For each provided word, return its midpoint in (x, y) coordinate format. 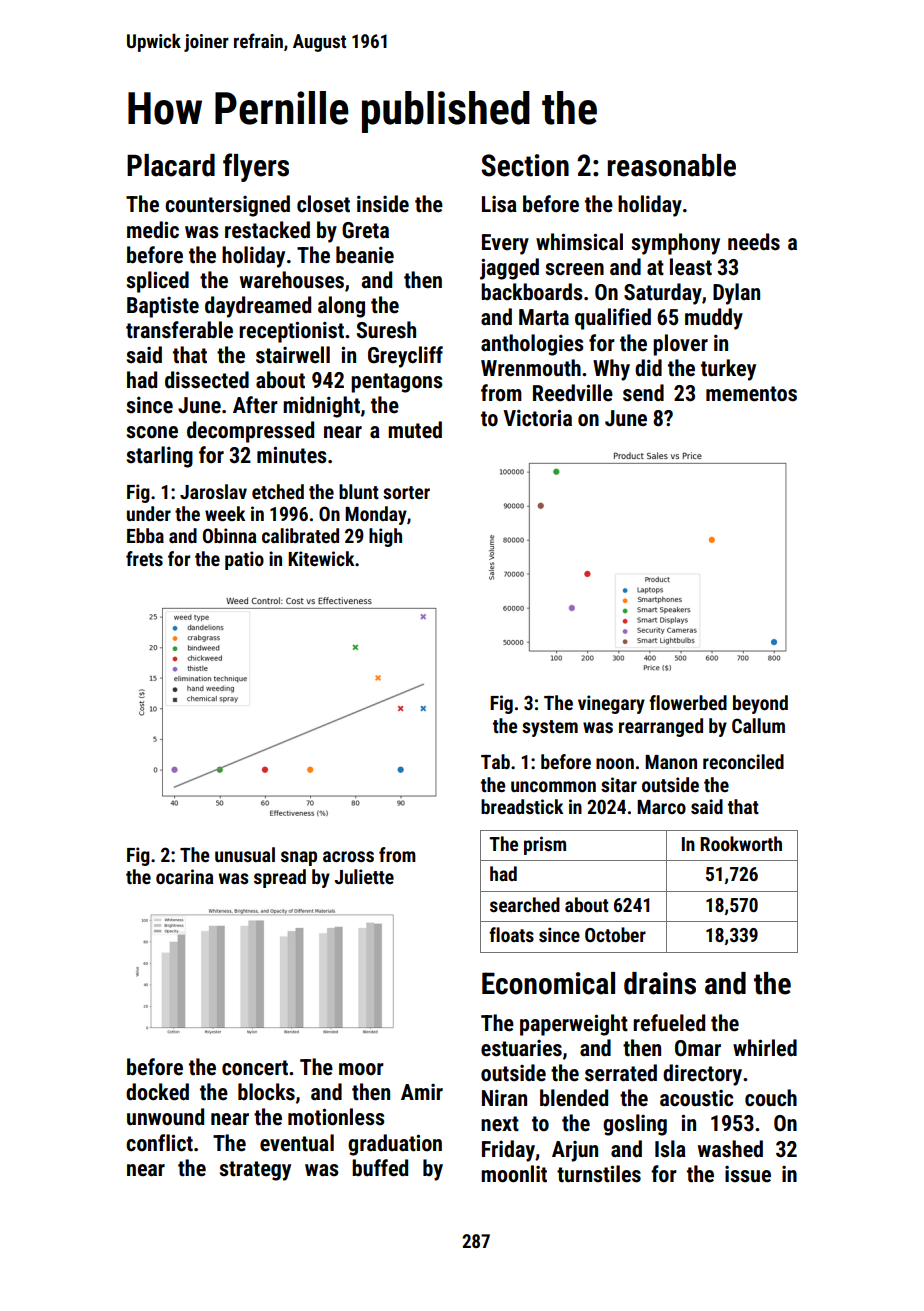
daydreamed (258, 307)
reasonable (671, 165)
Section (525, 165)
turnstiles (599, 1174)
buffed (380, 1168)
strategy (255, 1171)
